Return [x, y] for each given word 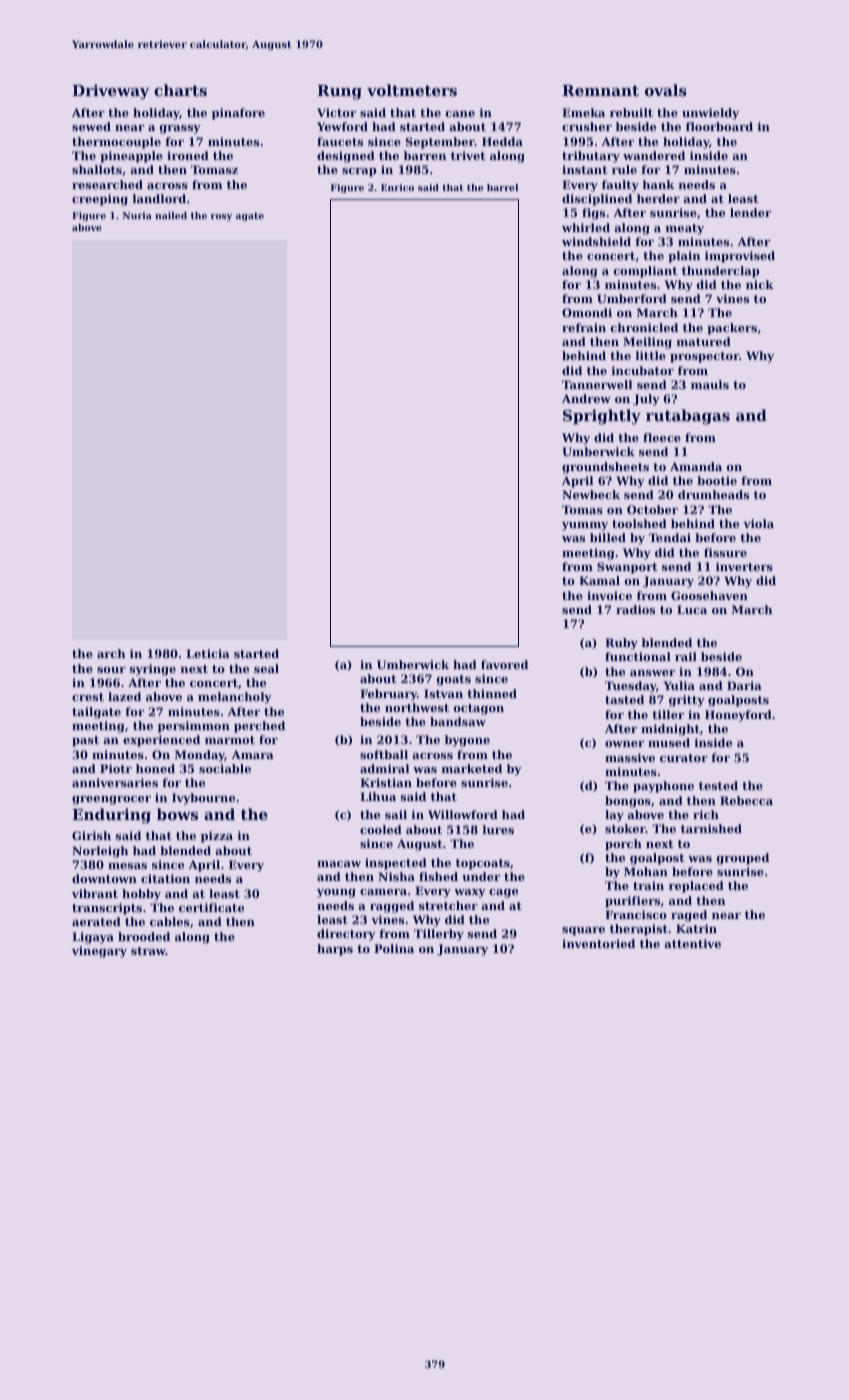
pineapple [131, 157]
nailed [171, 215]
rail [686, 656]
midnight [670, 730]
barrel [502, 187]
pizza [217, 837]
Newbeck [591, 494]
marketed [472, 768]
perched [259, 727]
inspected [396, 864]
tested [718, 785]
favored [504, 664]
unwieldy [710, 114]
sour [111, 670]
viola [758, 523]
